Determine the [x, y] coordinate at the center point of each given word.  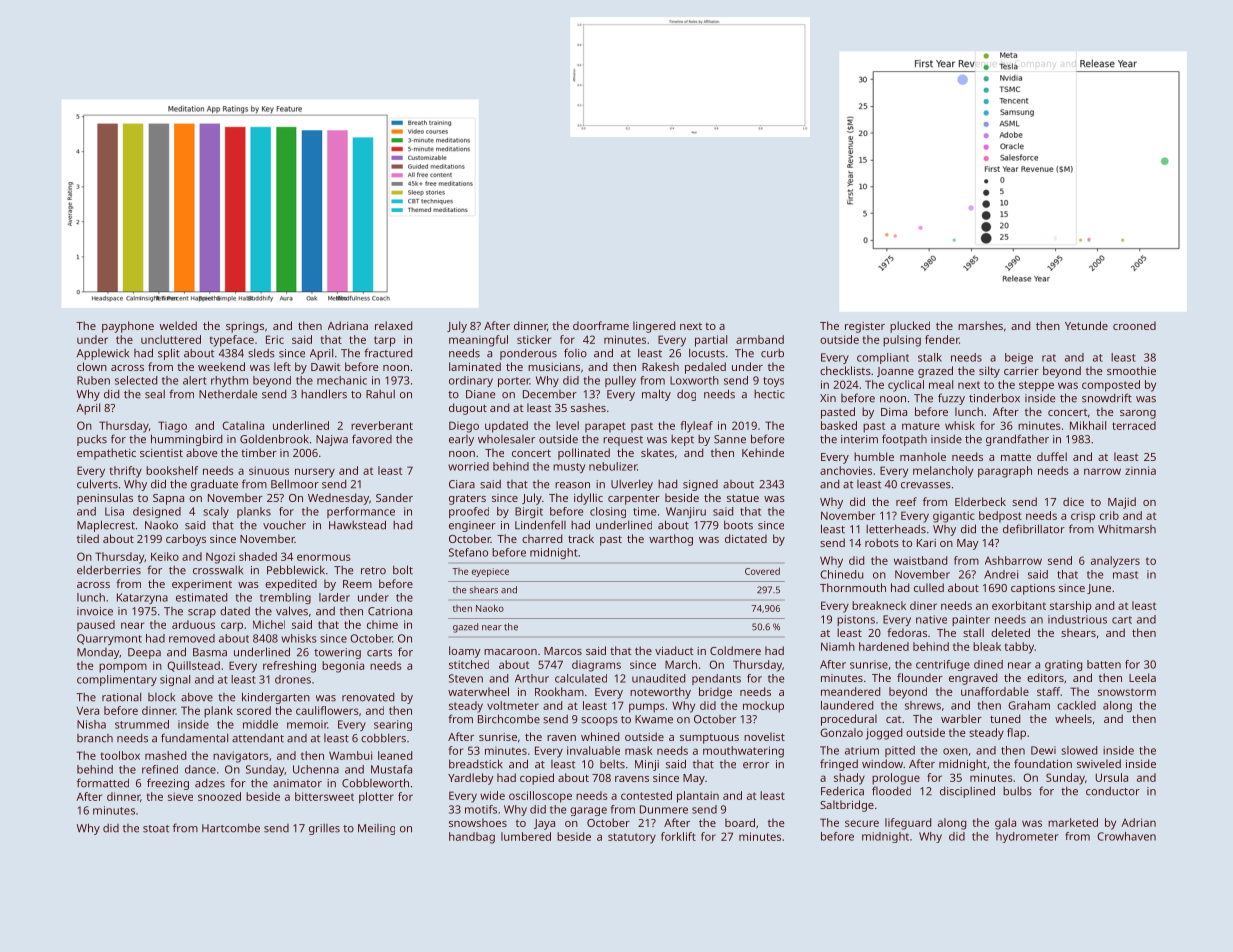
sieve [180, 796]
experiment [202, 585]
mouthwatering [743, 752]
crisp [1083, 517]
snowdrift [1107, 398]
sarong [1138, 414]
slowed [1079, 750]
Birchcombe [509, 719]
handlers [324, 394]
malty [656, 395]
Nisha [91, 724]
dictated [746, 538]
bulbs [1017, 791]
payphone [128, 327]
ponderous [528, 354]
